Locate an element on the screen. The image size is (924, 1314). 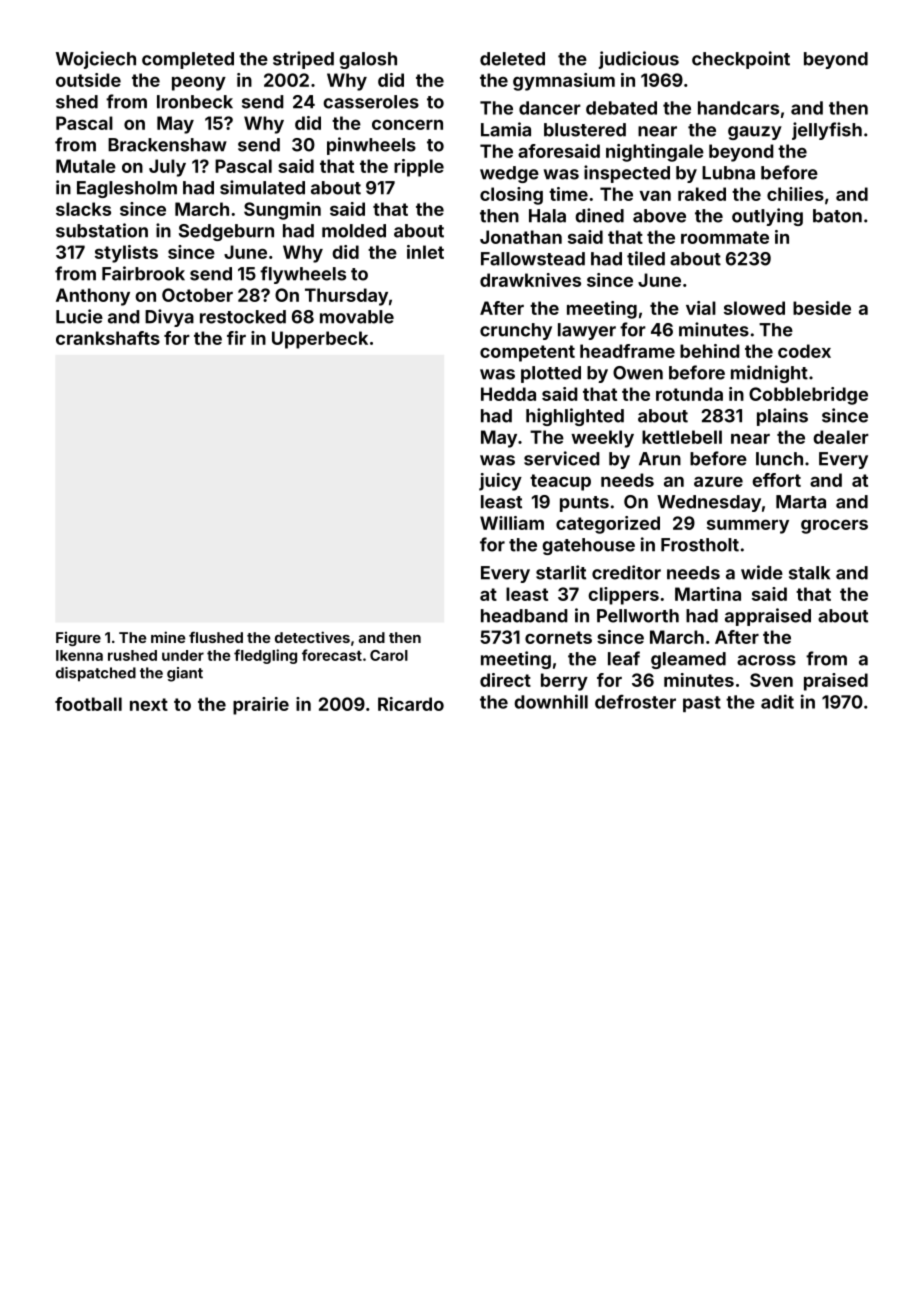
crankshafts is located at coordinates (108, 338).
